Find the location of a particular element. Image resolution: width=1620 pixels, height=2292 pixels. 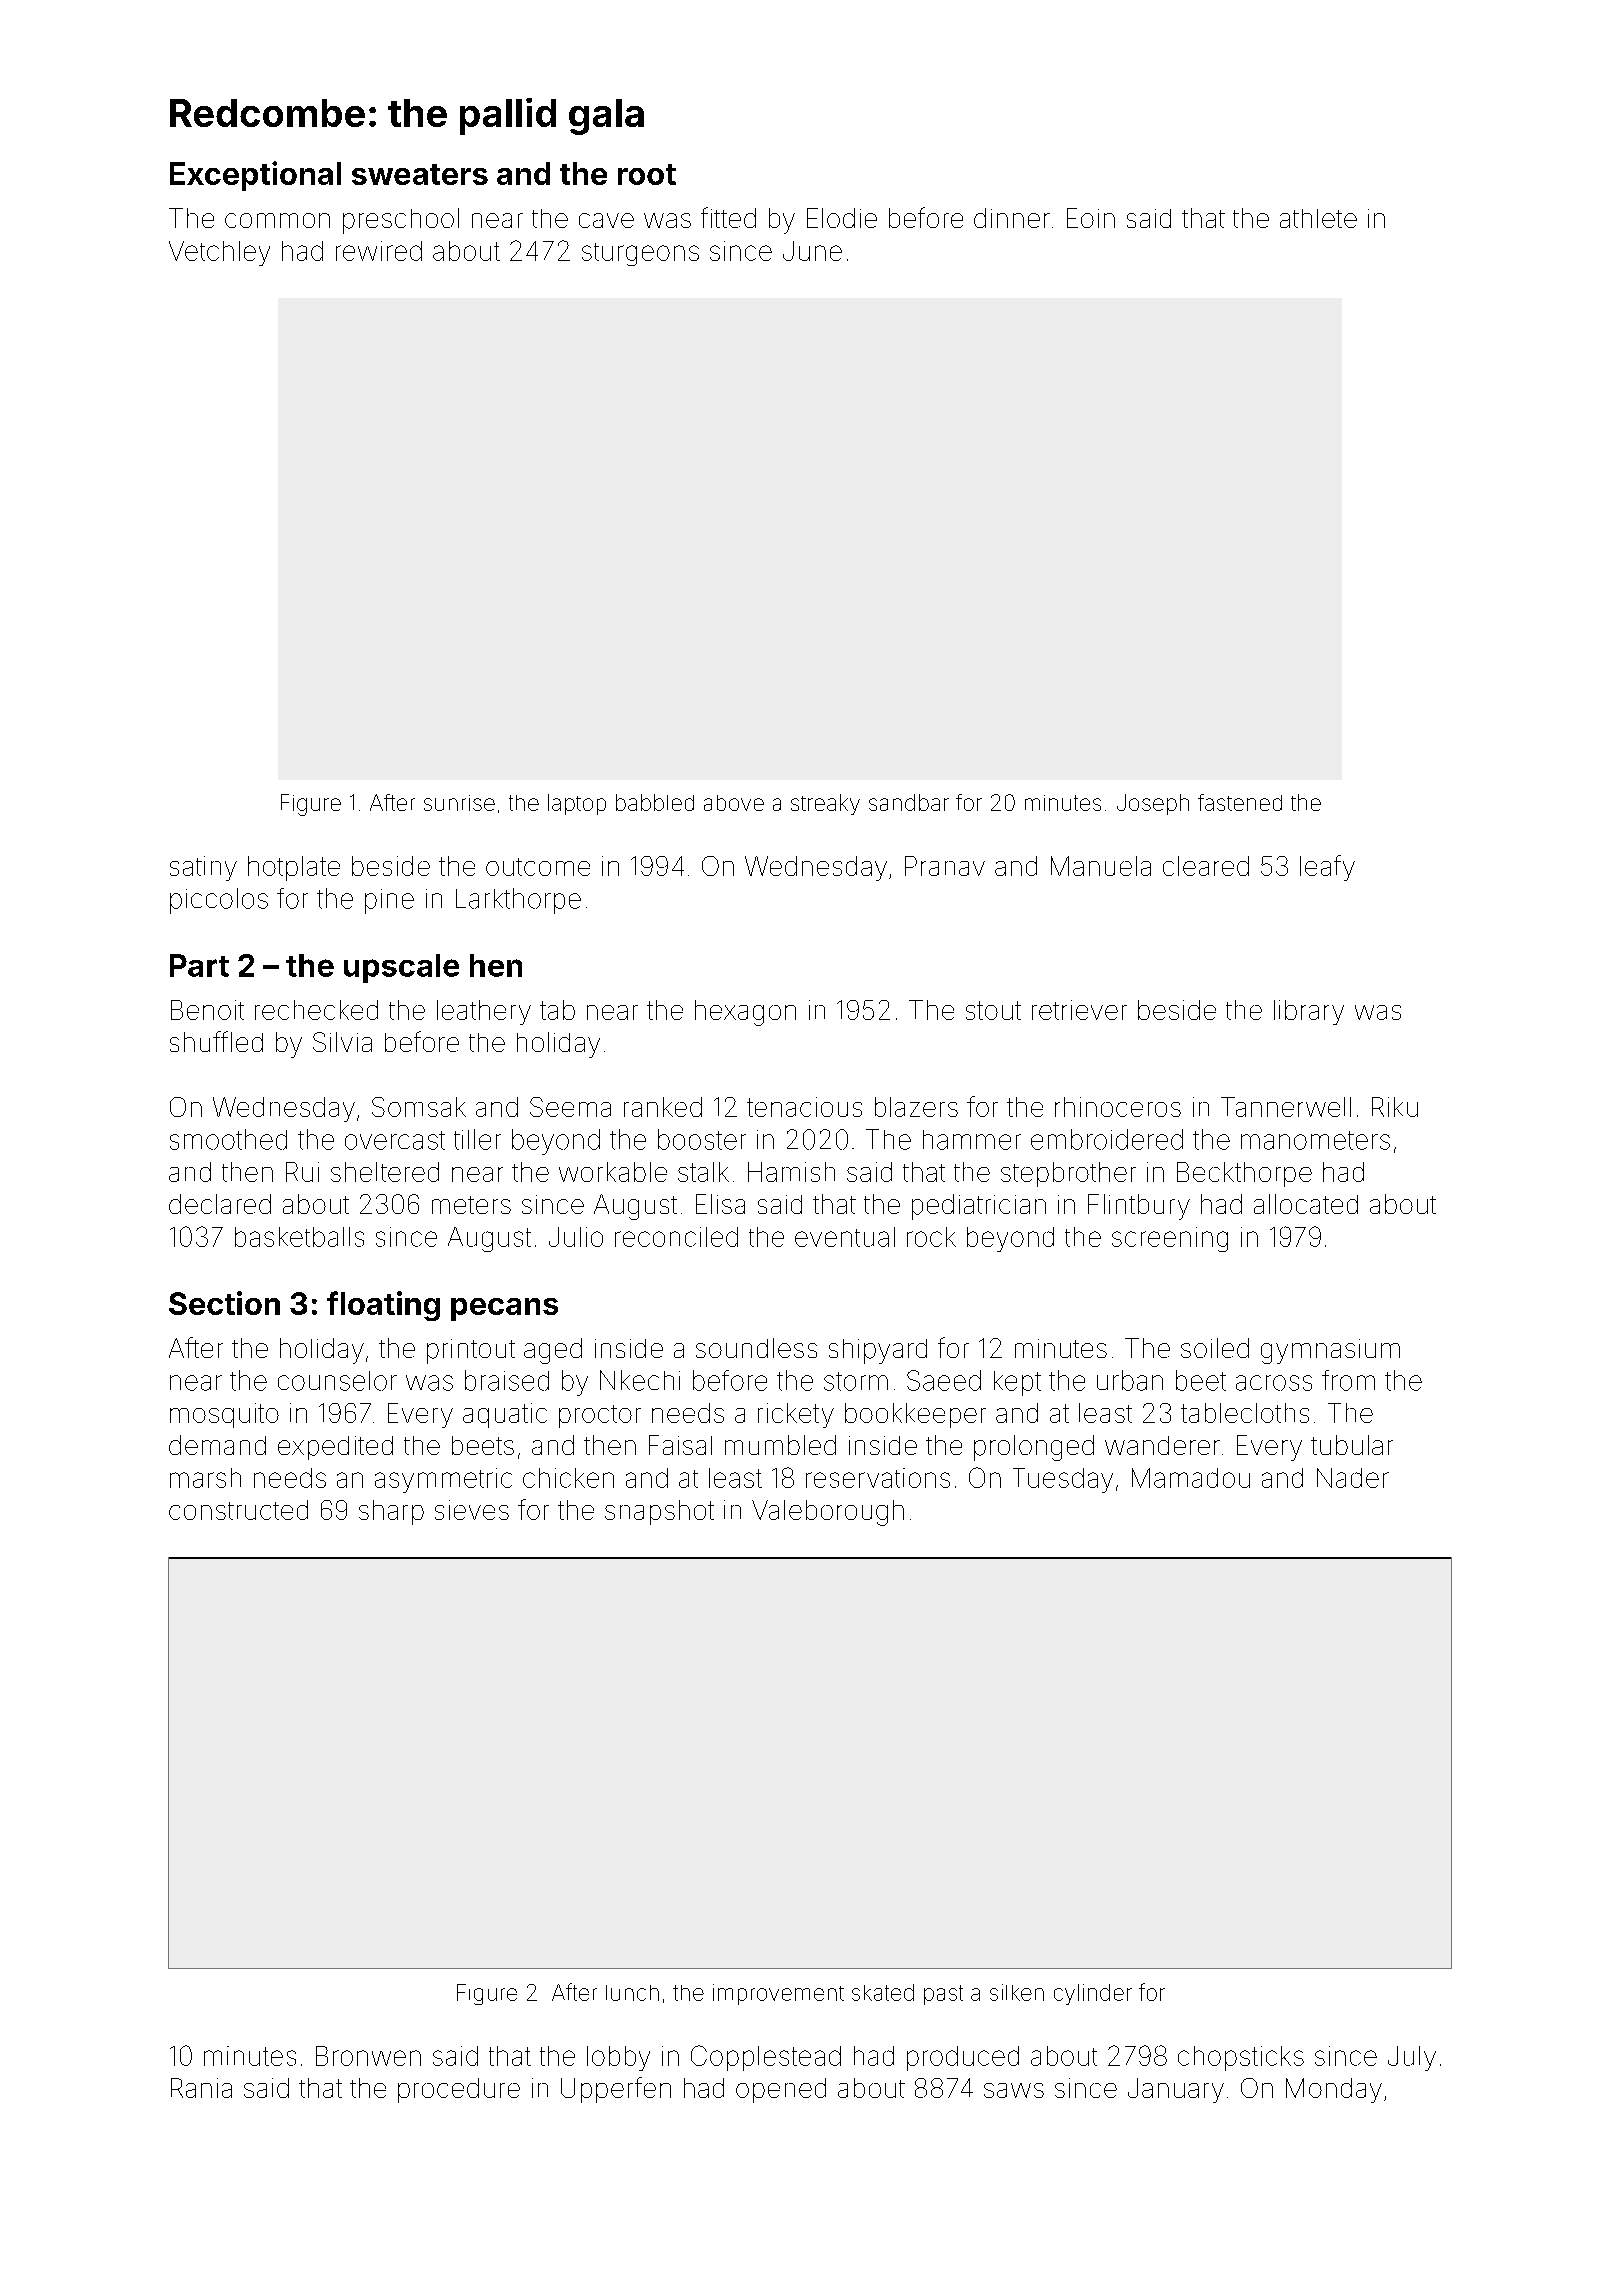

Larkthorpe is located at coordinates (518, 901).
